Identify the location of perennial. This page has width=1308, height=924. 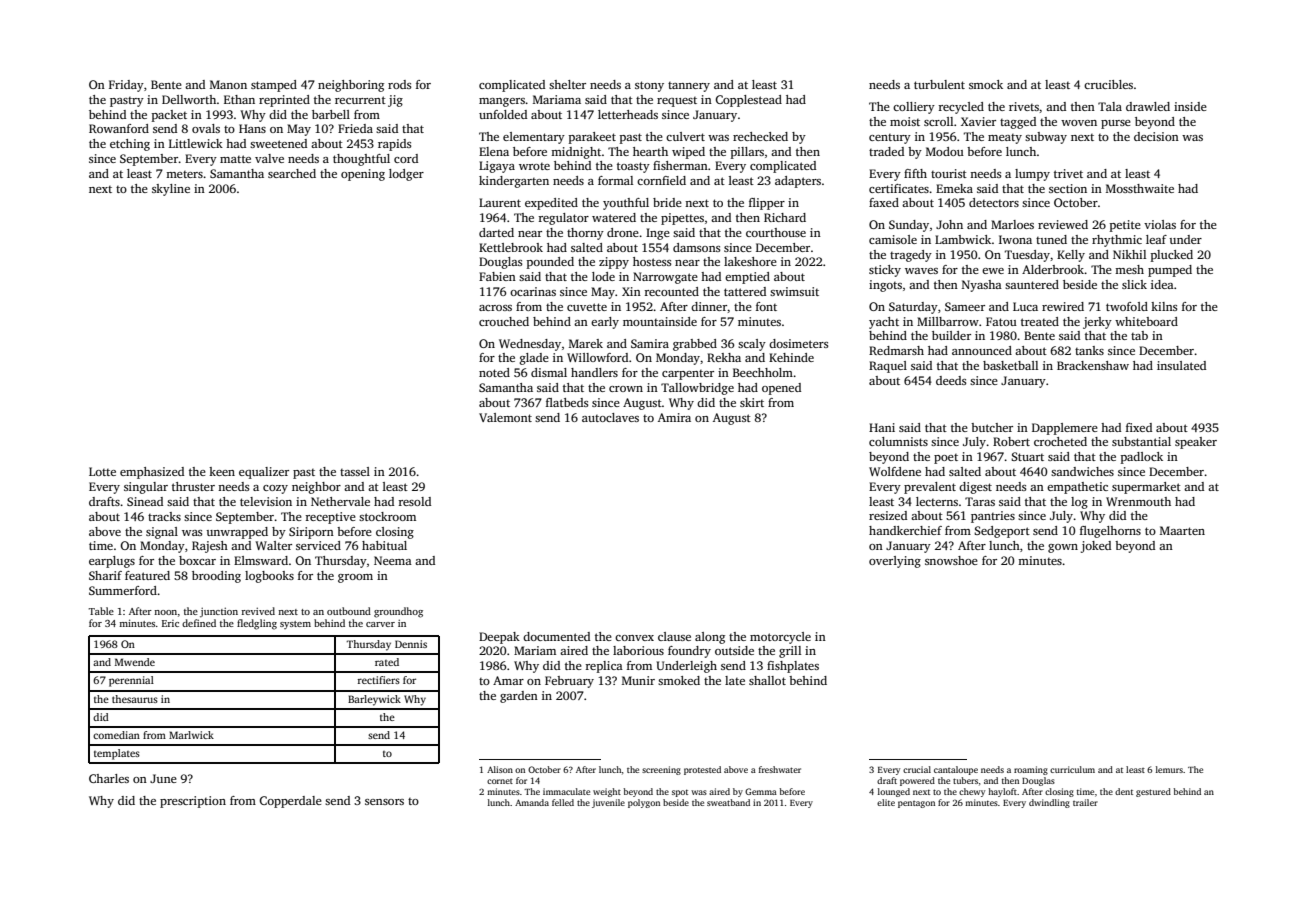
(131, 681).
